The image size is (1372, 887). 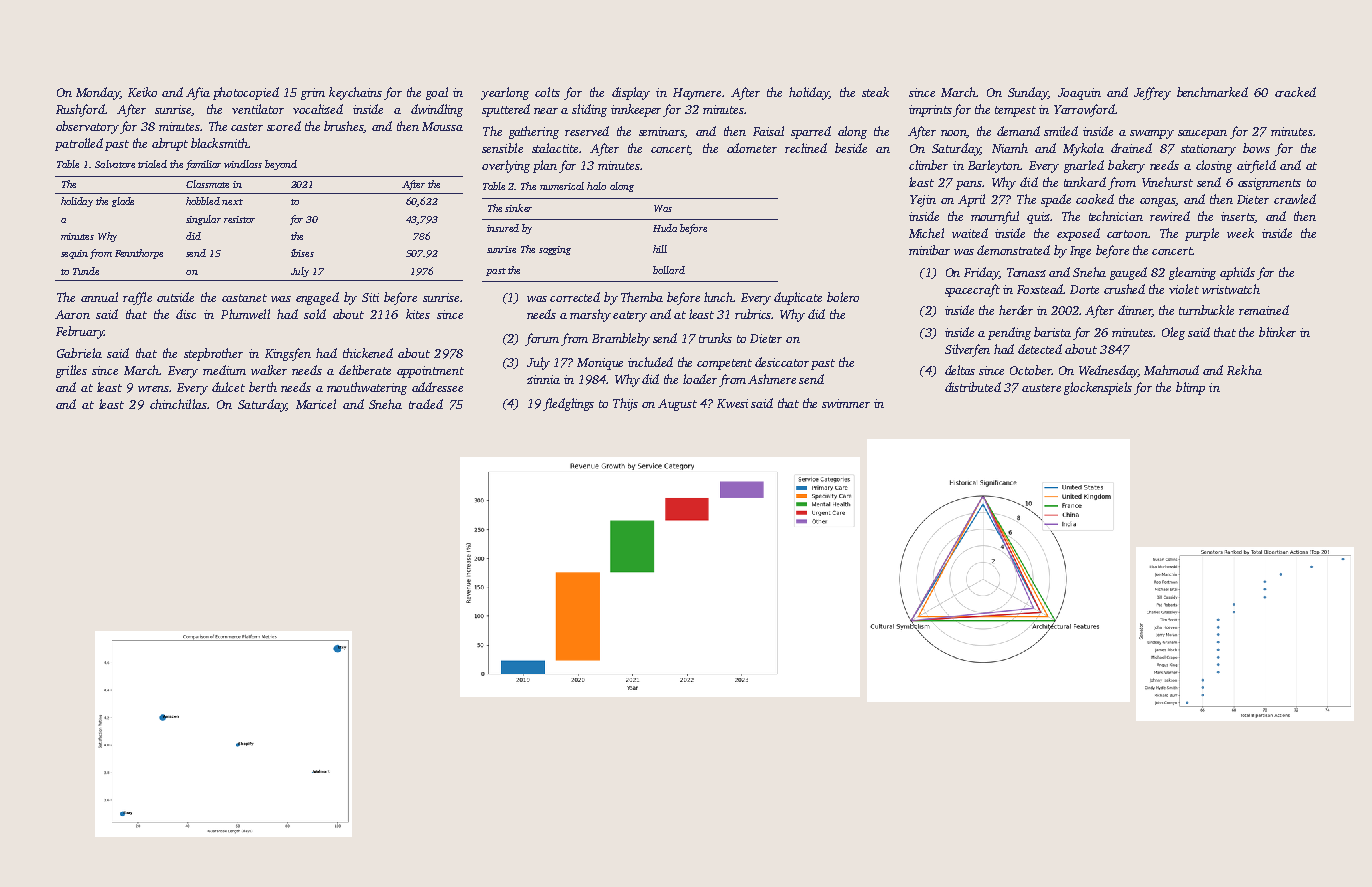 What do you see at coordinates (1040, 349) in the screenshot?
I see `detected` at bounding box center [1040, 349].
